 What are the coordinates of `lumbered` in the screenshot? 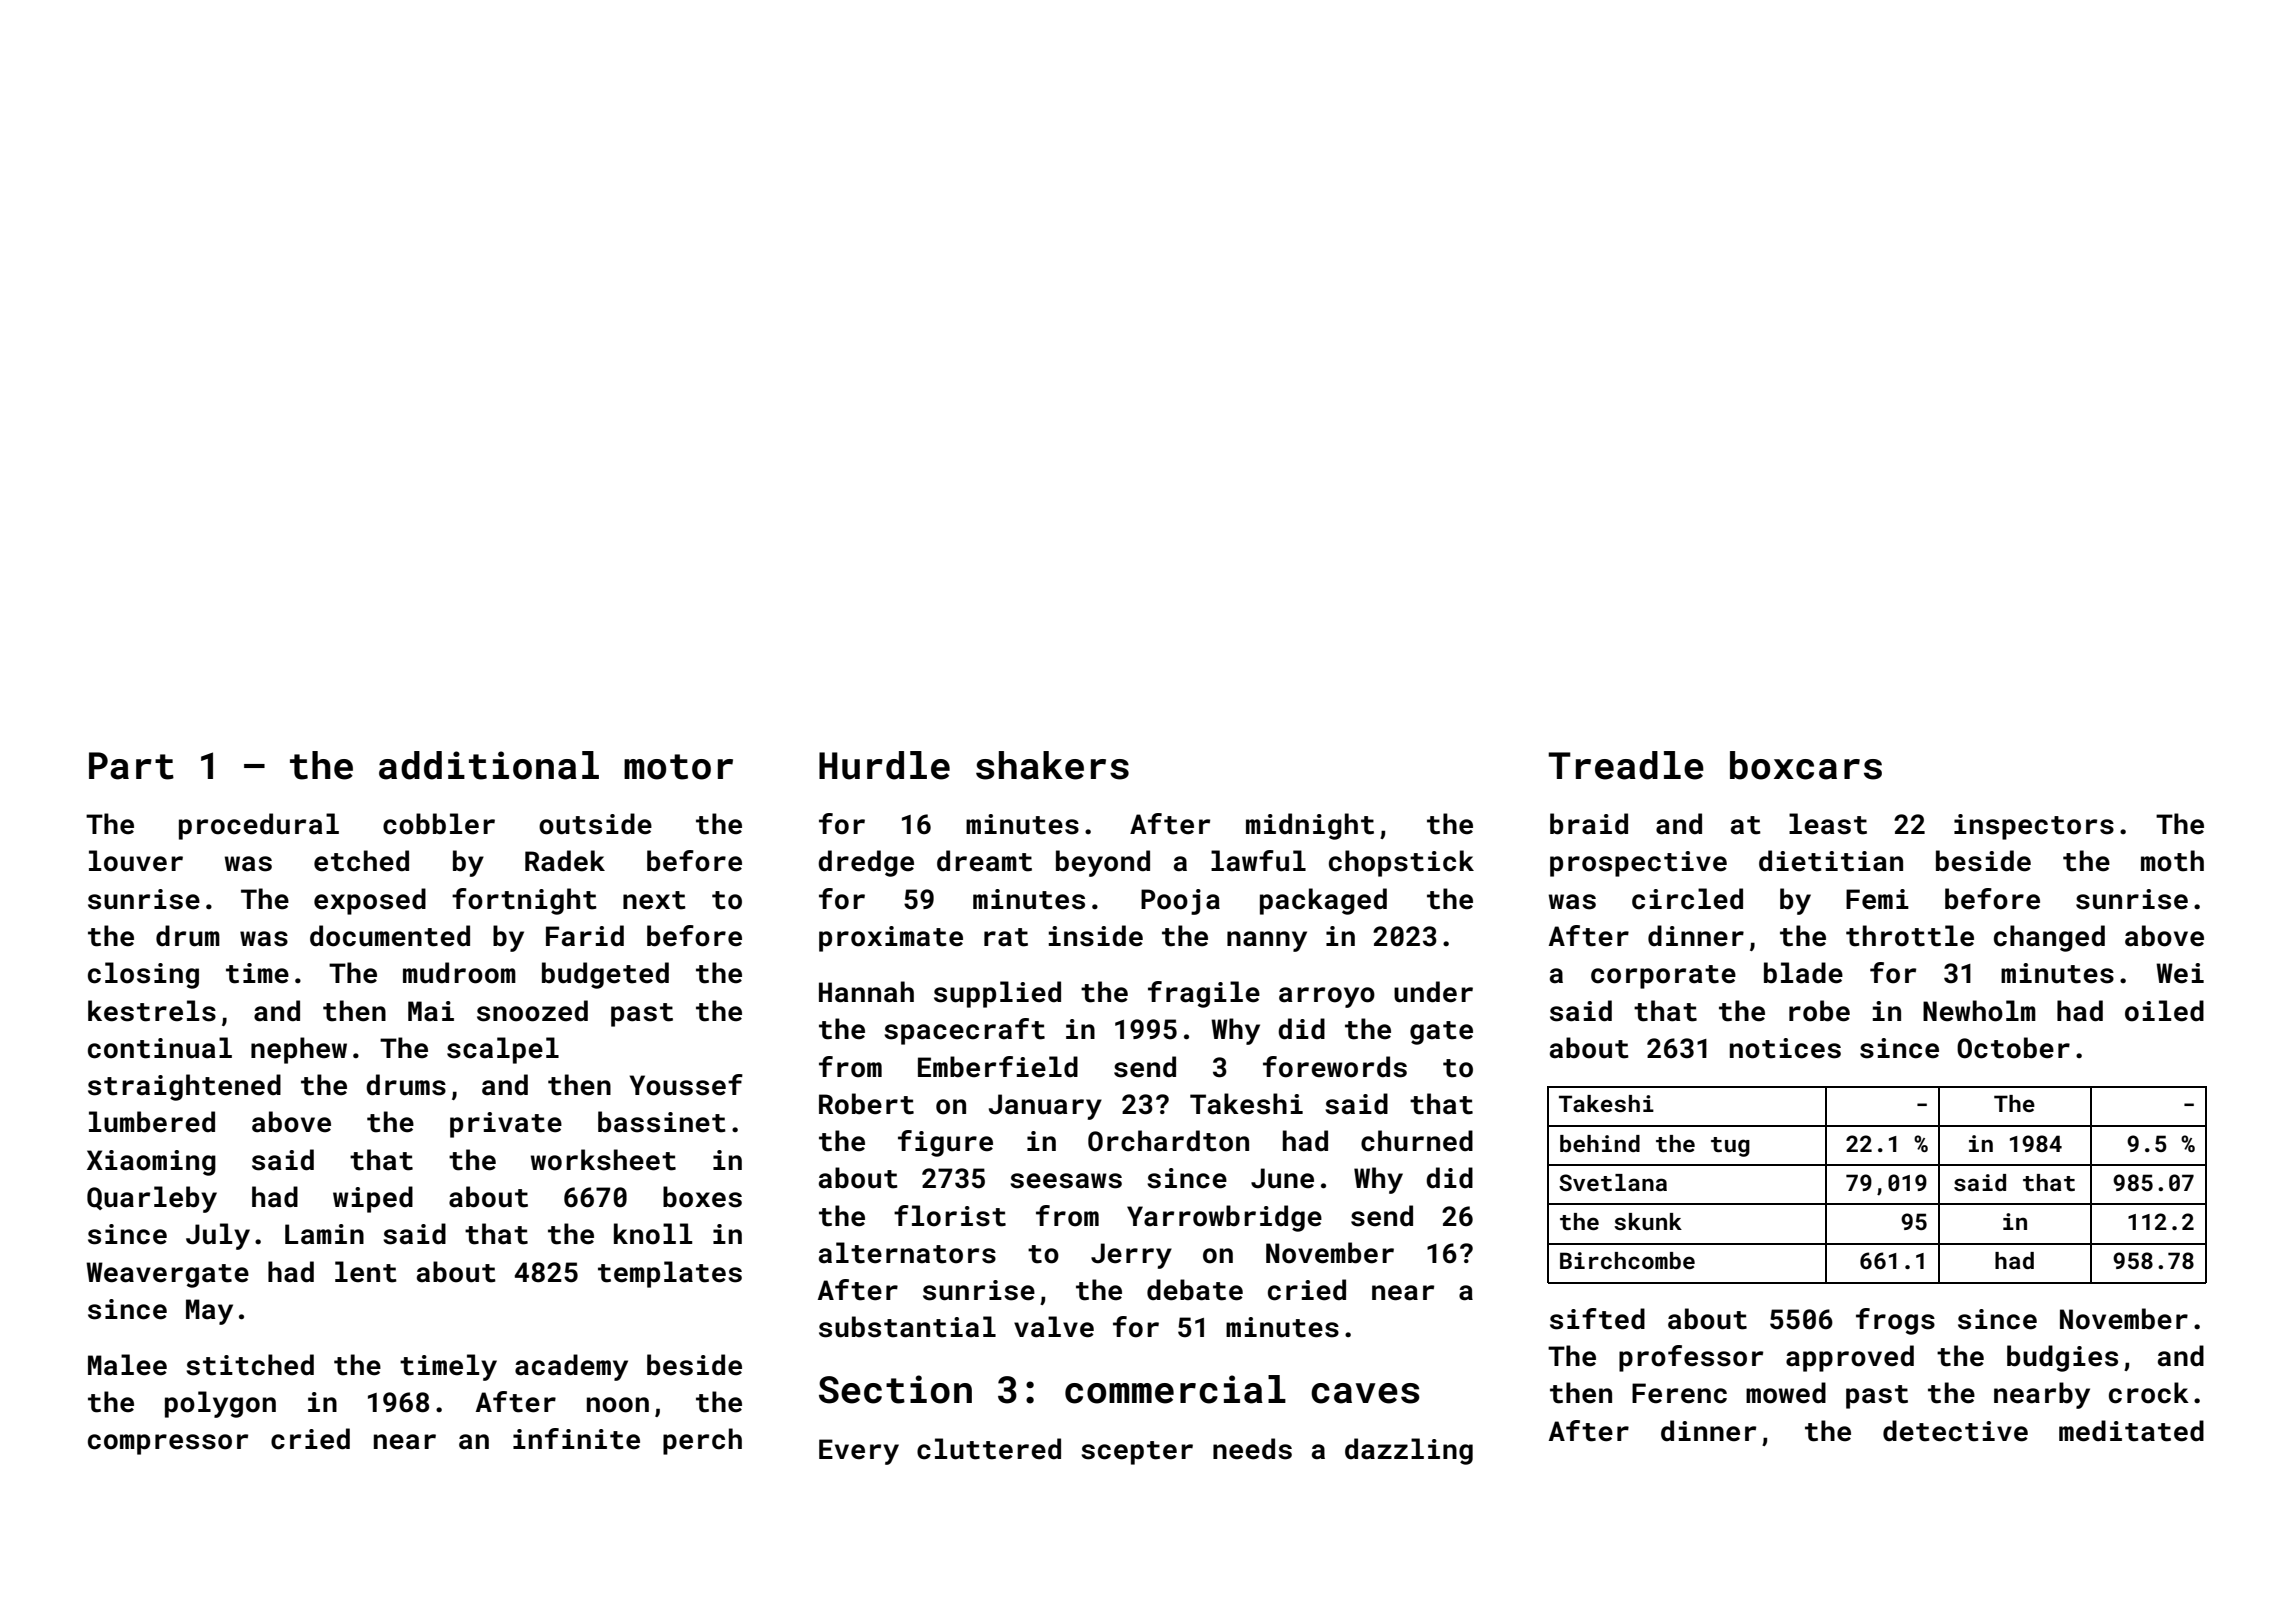 It's located at (152, 1122).
